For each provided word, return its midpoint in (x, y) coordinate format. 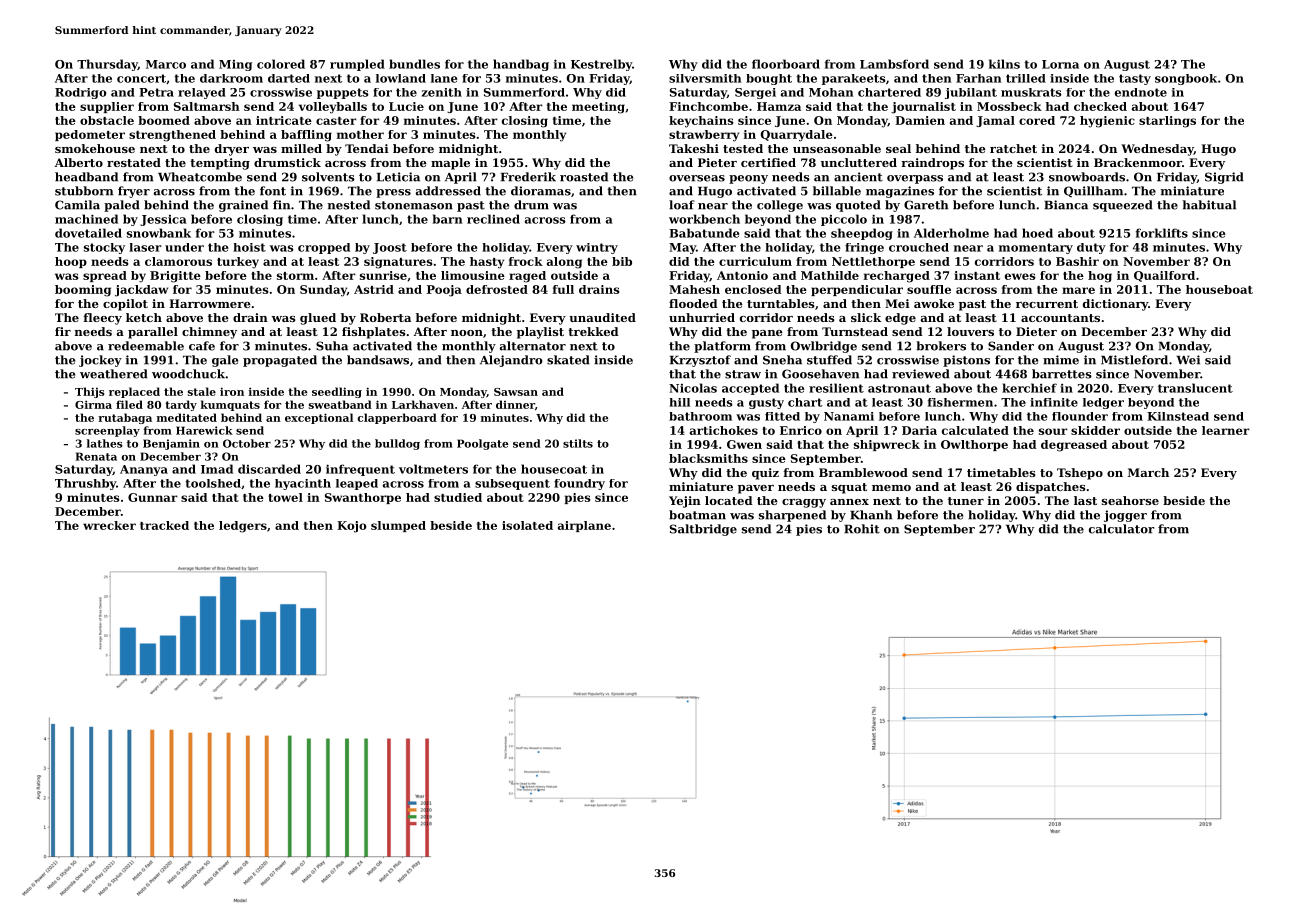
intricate (284, 120)
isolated (527, 525)
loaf (682, 205)
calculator (1121, 529)
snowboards (1087, 177)
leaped (357, 484)
